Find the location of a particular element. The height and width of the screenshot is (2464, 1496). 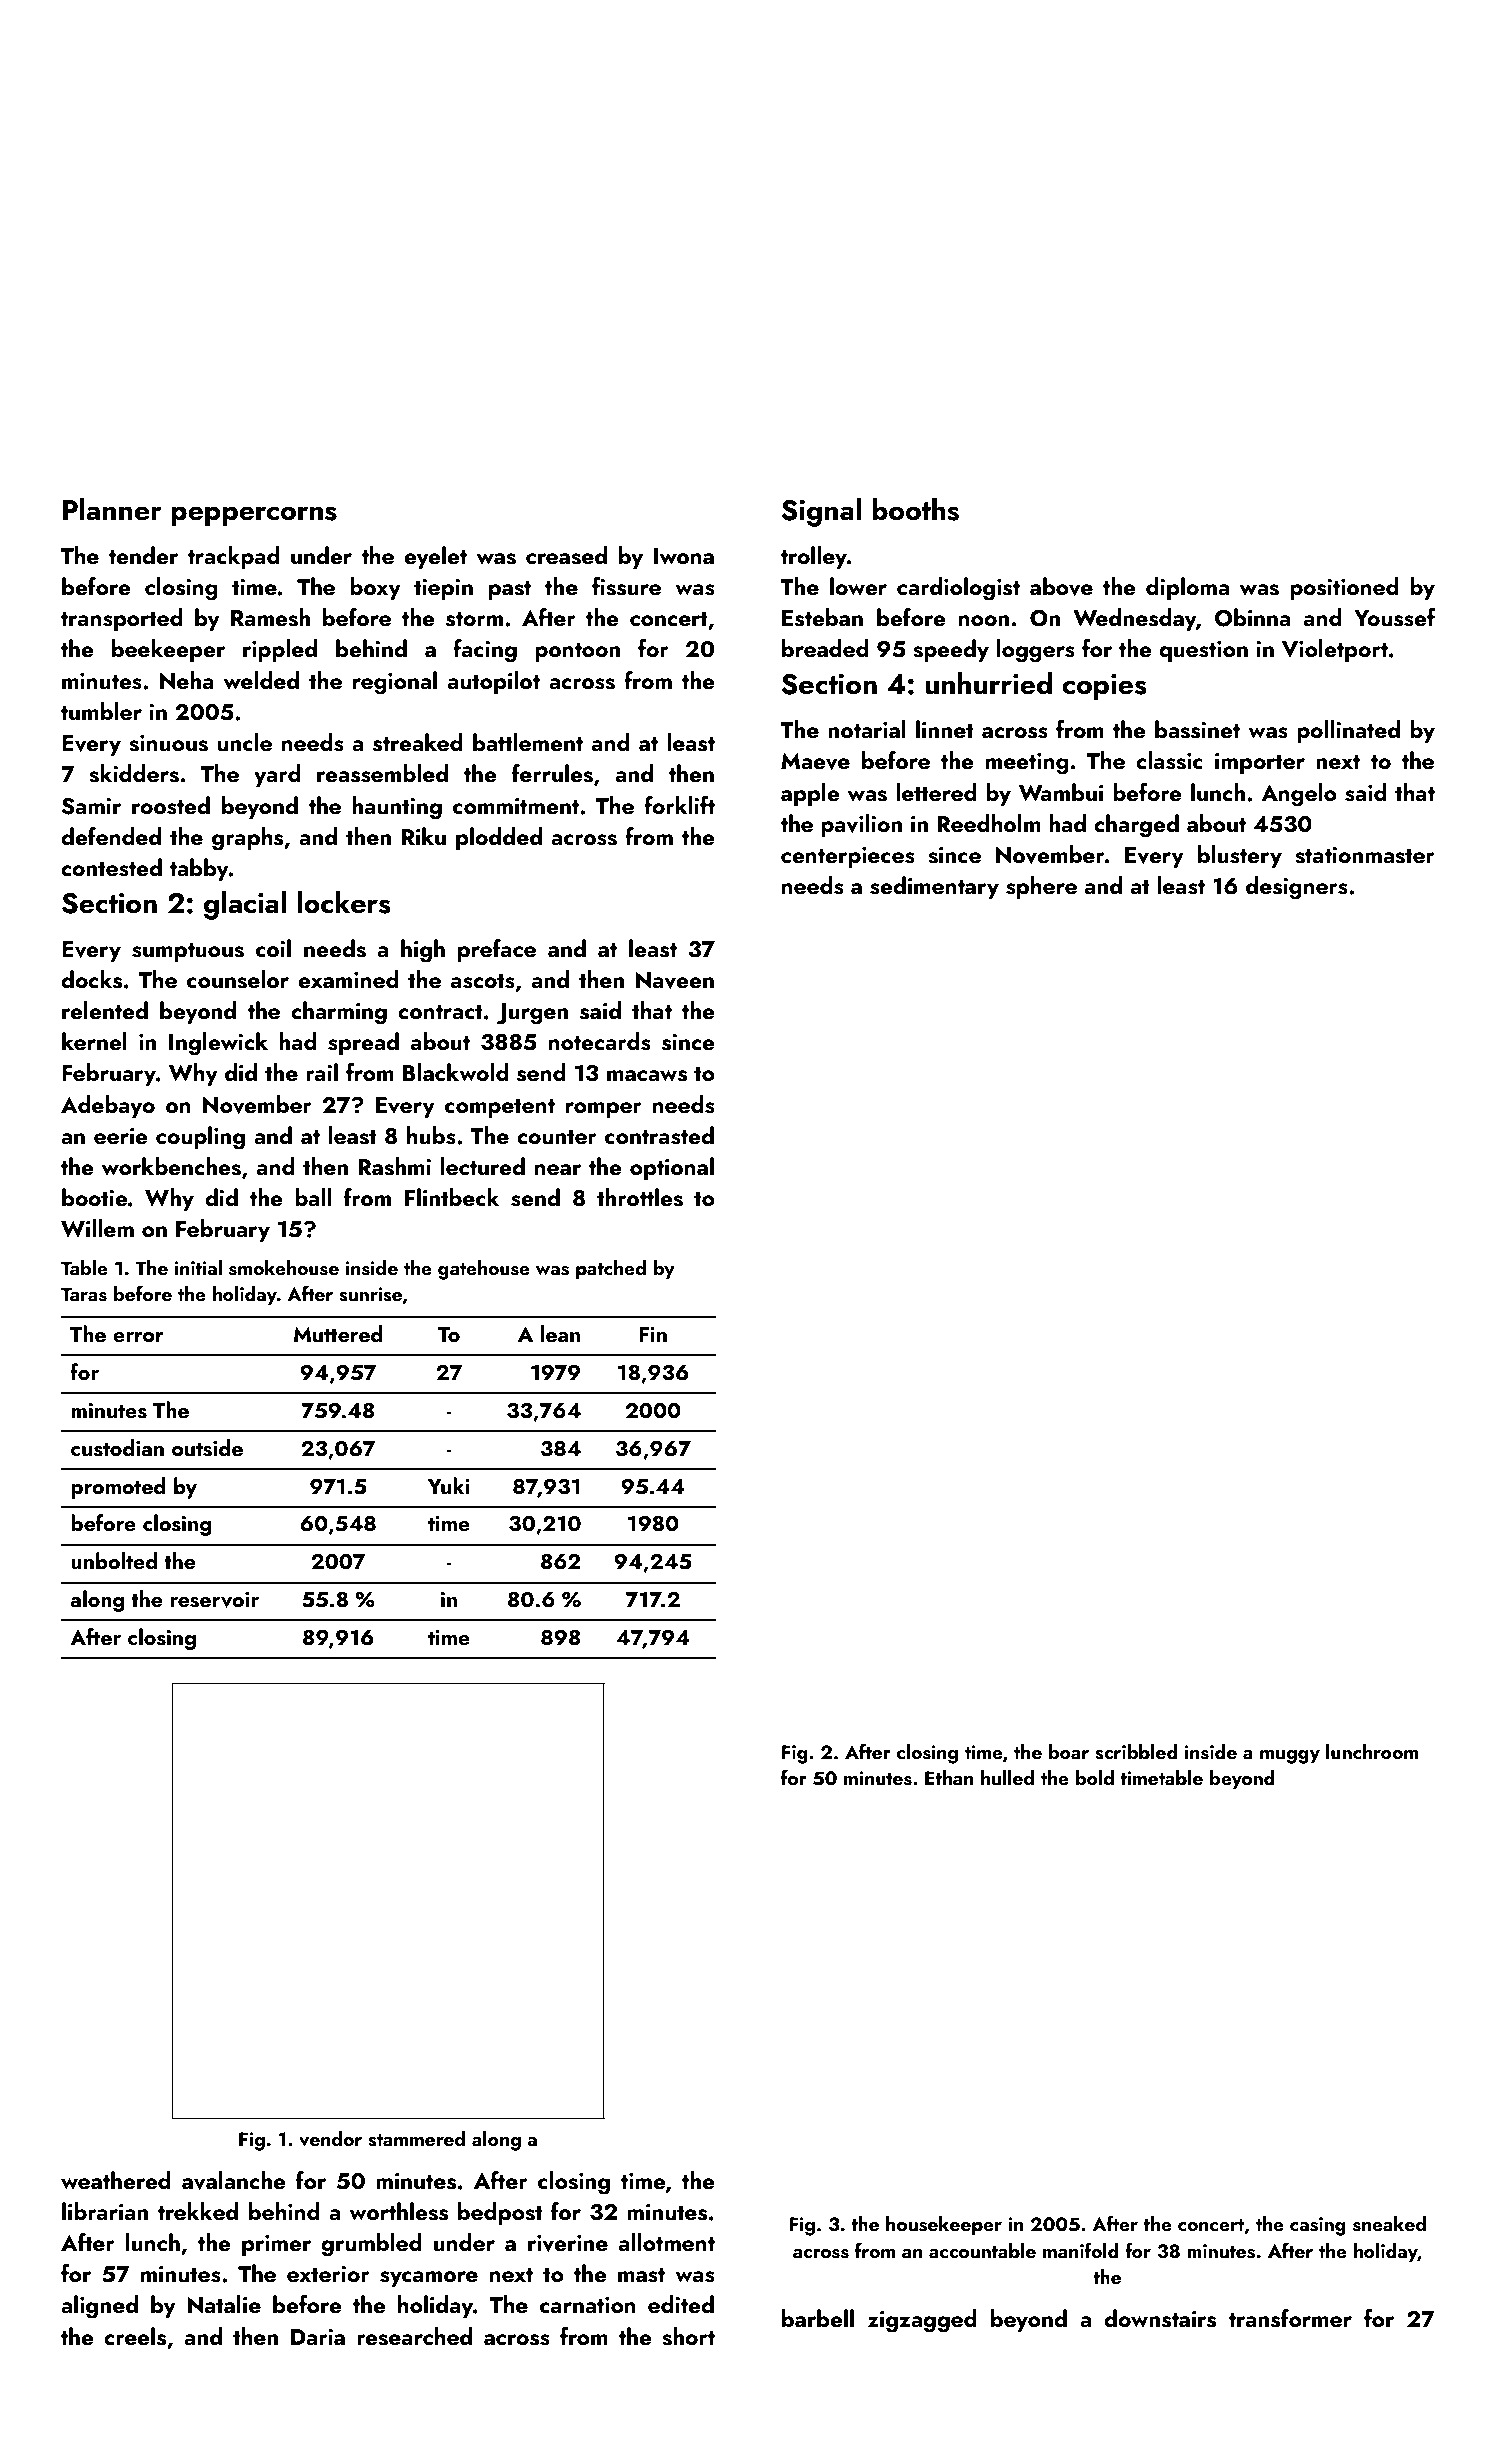

lower is located at coordinates (858, 586).
